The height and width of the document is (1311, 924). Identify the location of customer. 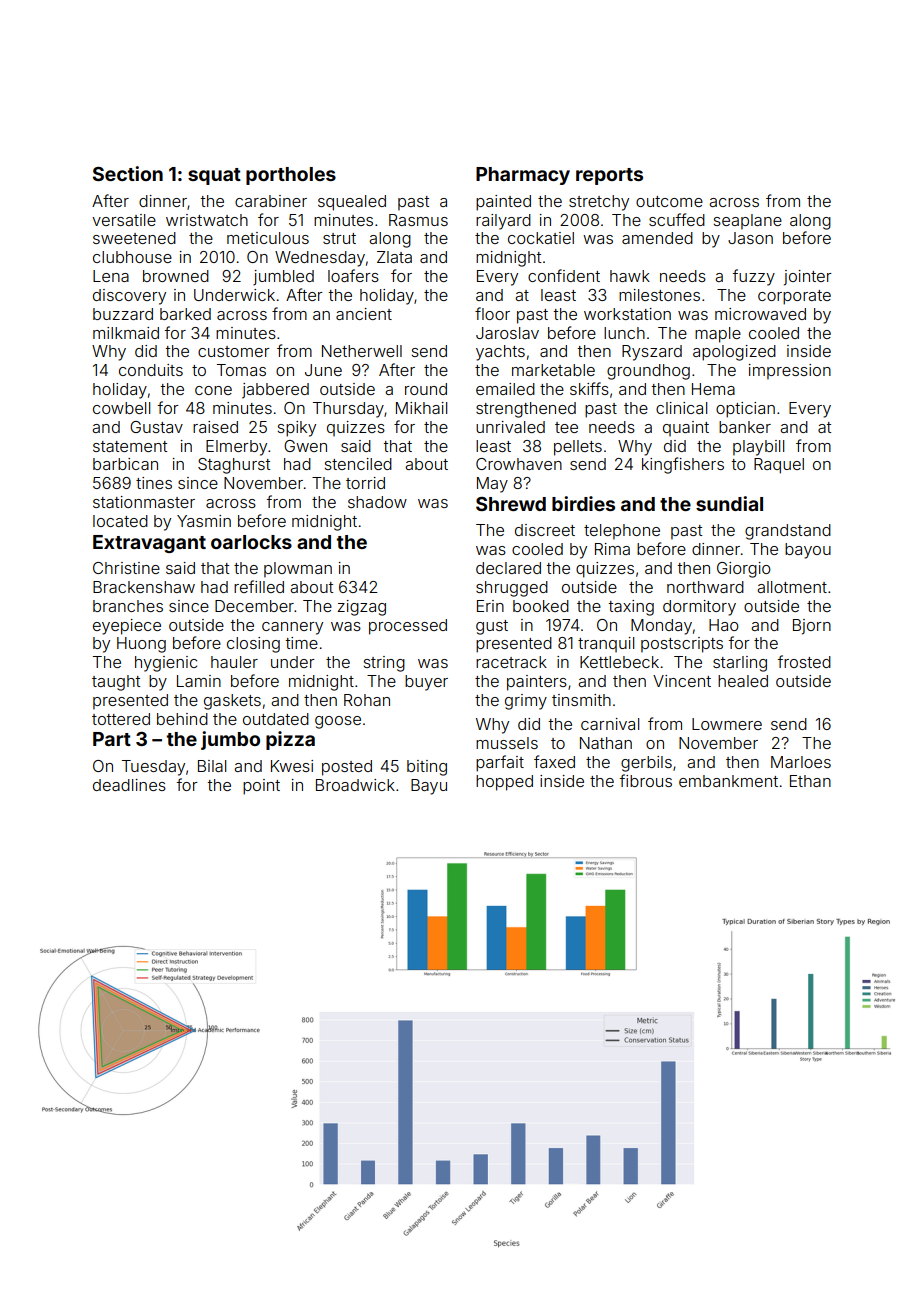
(234, 351).
